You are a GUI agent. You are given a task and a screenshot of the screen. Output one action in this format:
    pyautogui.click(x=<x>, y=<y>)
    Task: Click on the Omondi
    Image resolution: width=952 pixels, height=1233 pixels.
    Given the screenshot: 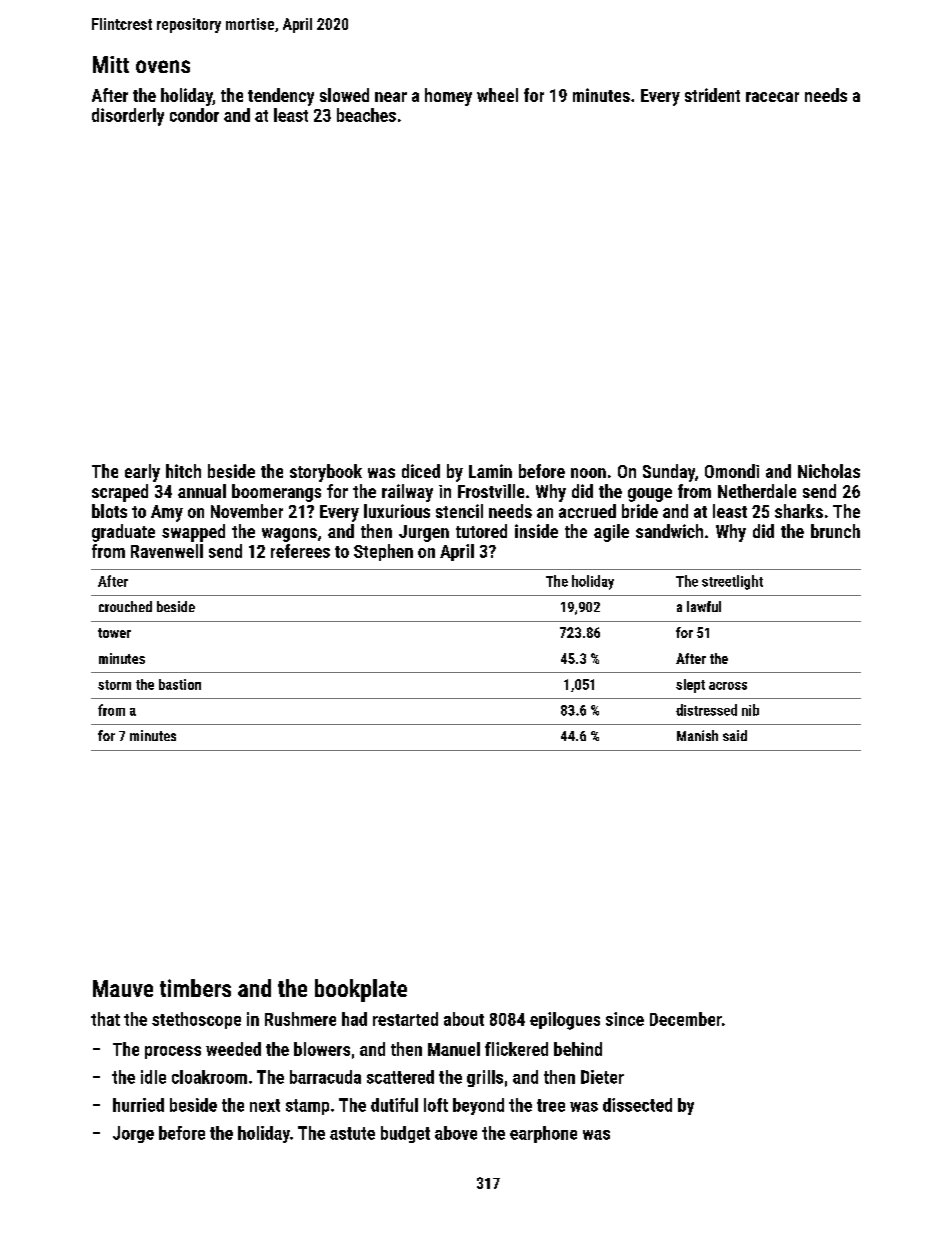 What is the action you would take?
    pyautogui.click(x=732, y=471)
